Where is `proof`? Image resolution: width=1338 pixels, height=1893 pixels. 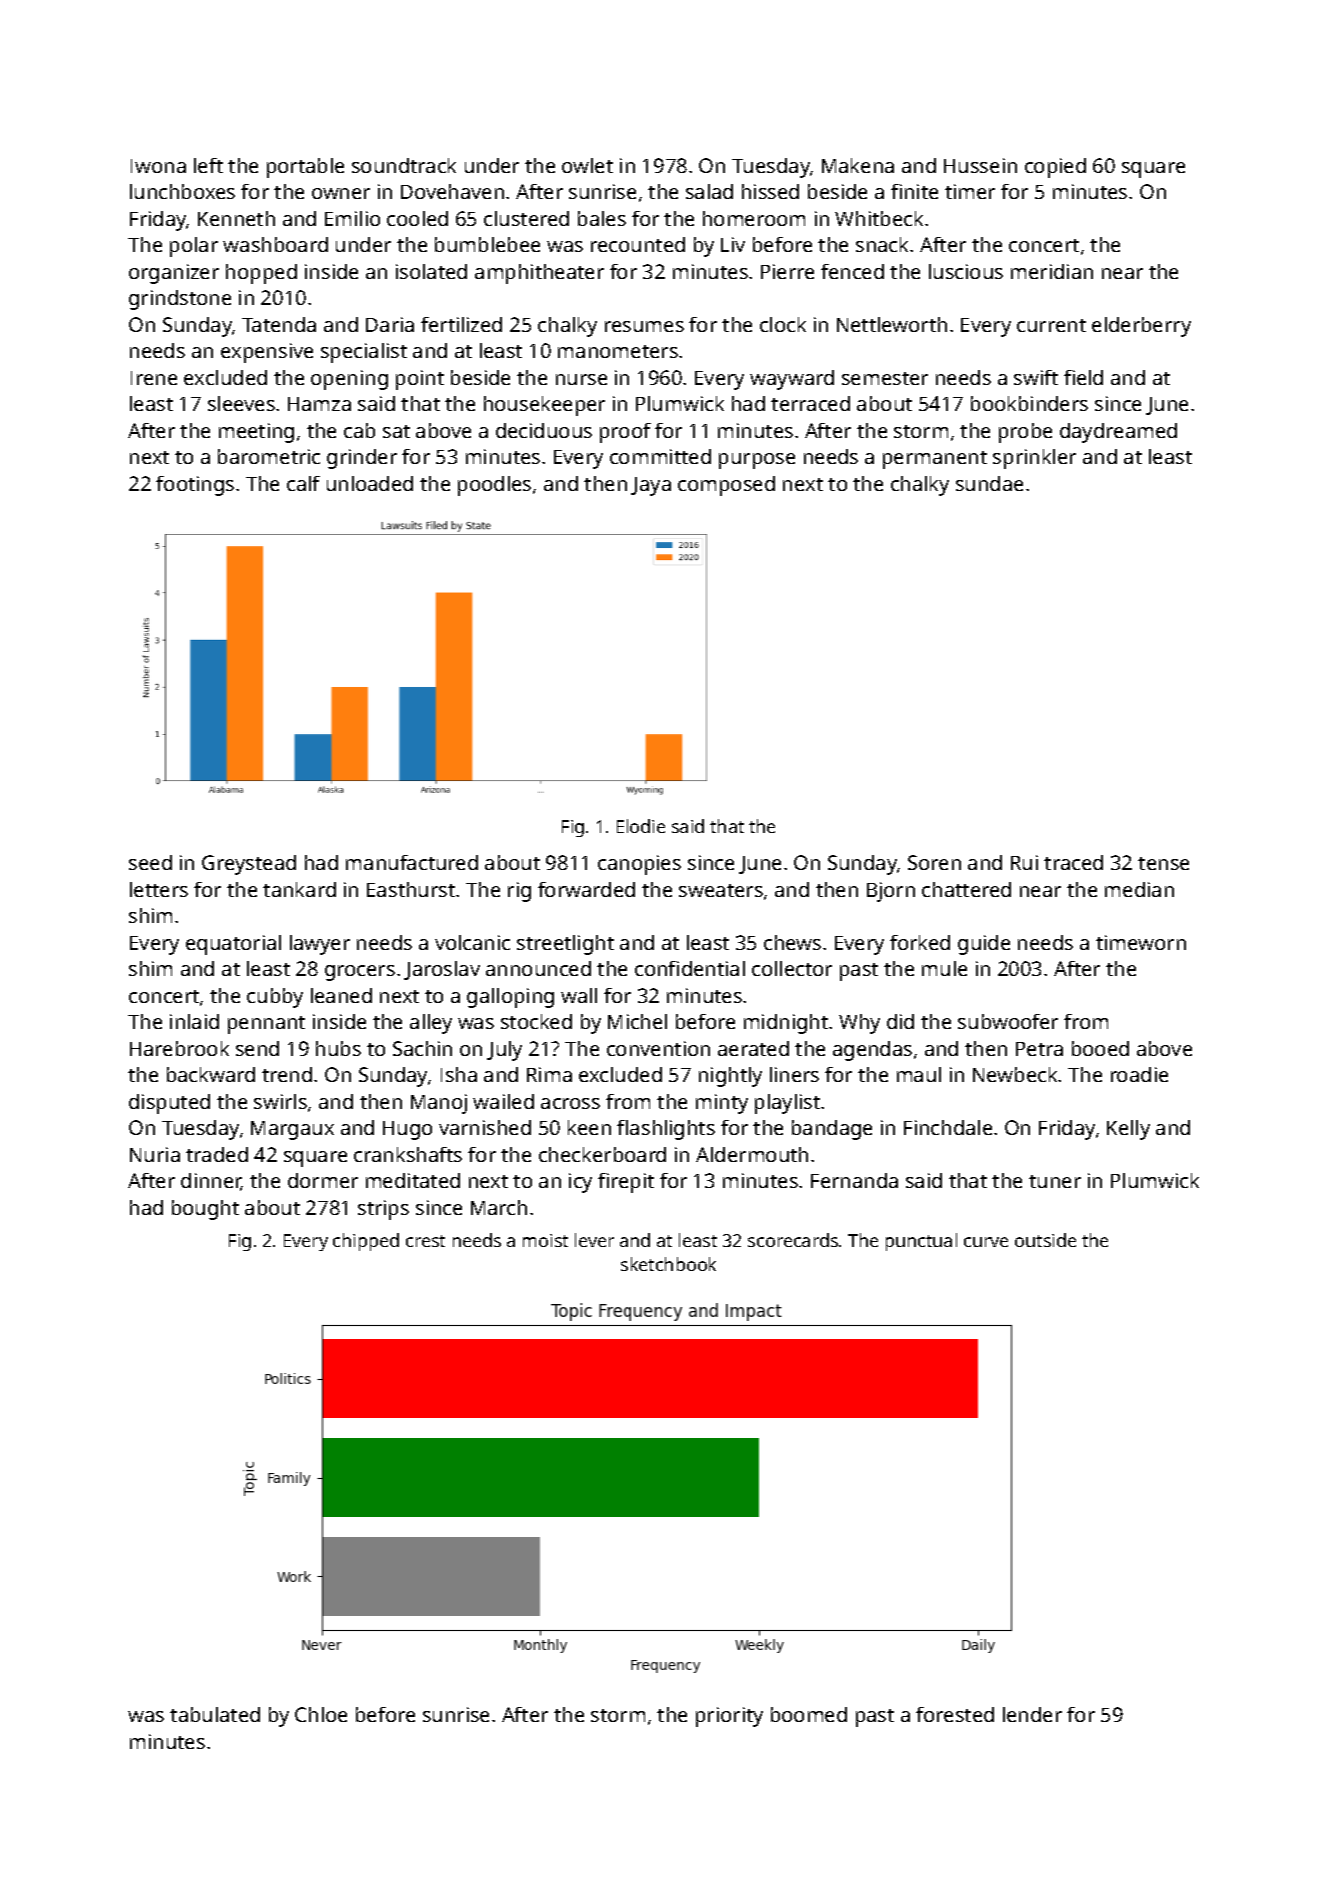 proof is located at coordinates (625, 433).
